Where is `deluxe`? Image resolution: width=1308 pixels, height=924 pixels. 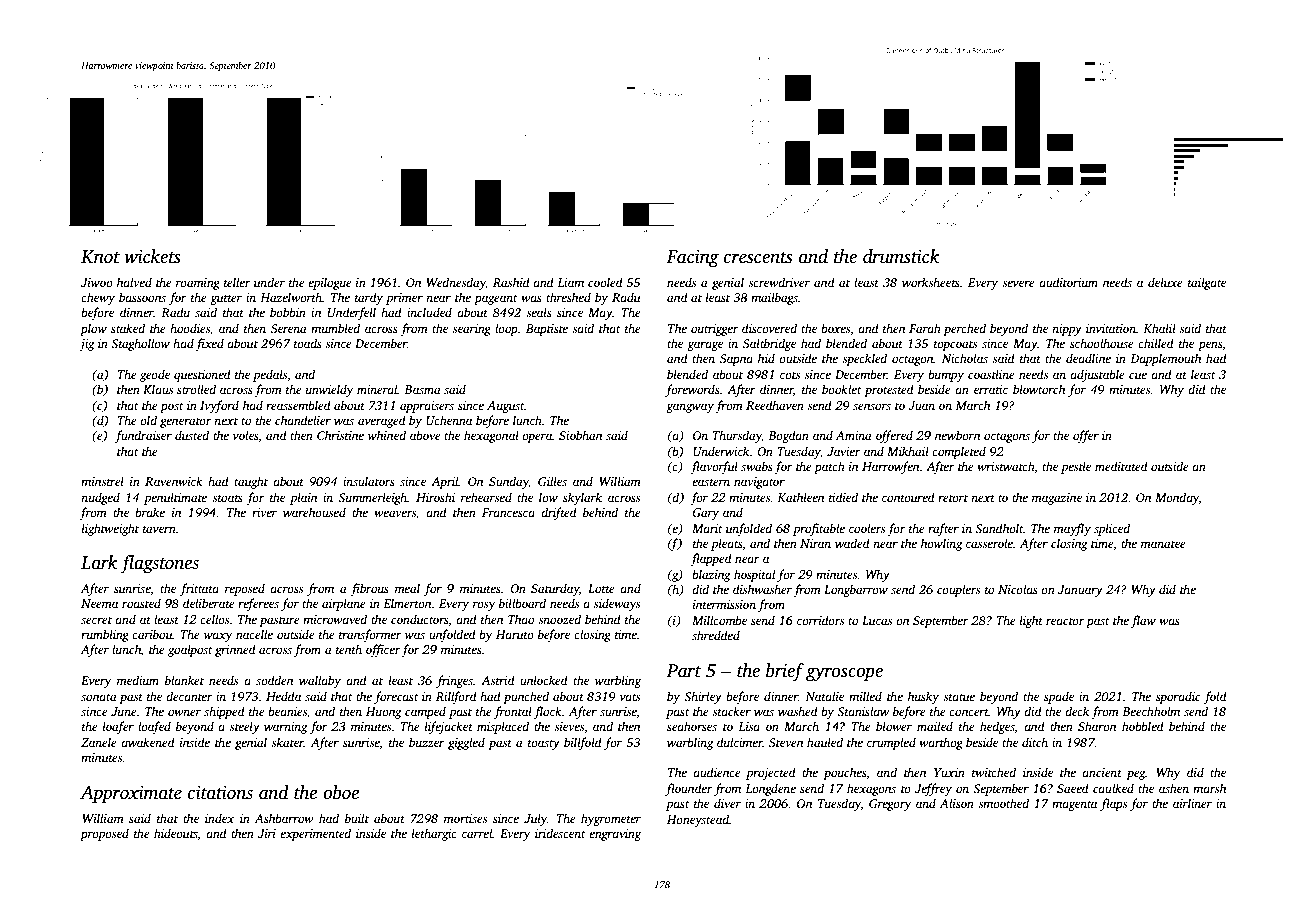 deluxe is located at coordinates (1165, 282).
